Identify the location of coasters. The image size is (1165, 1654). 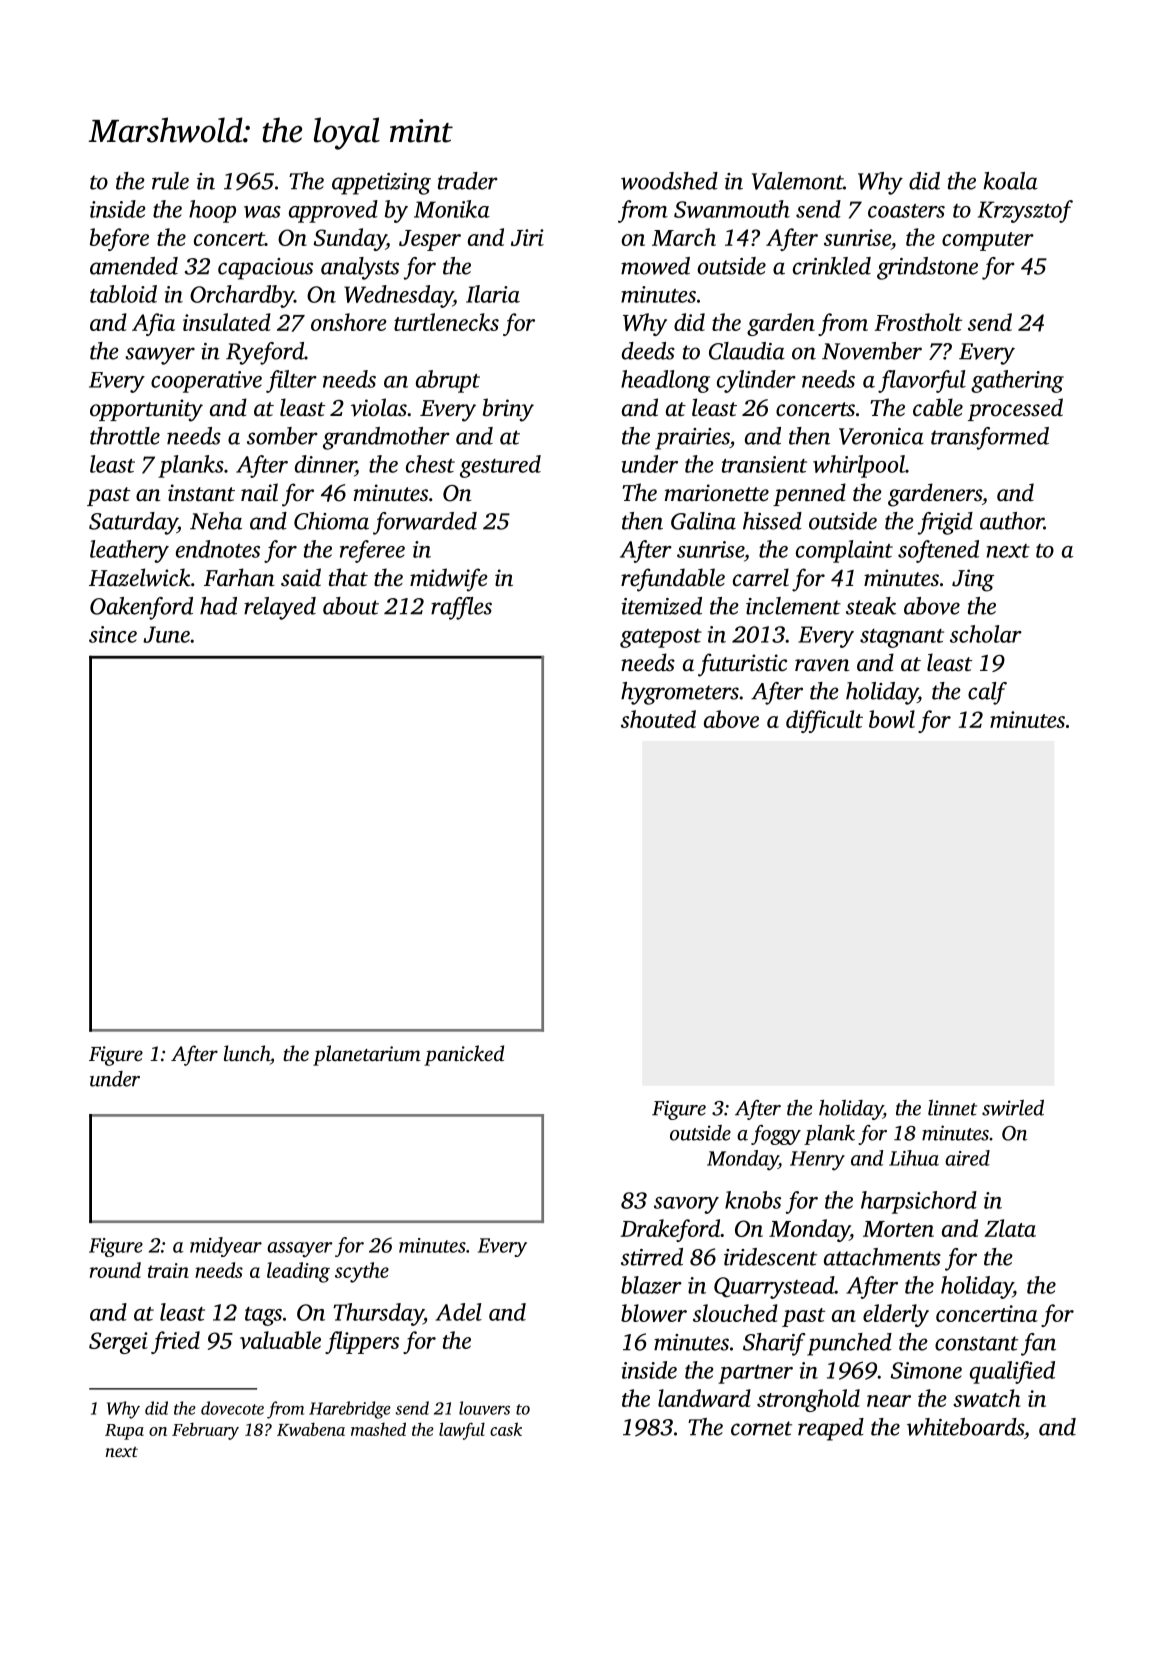
(906, 211).
